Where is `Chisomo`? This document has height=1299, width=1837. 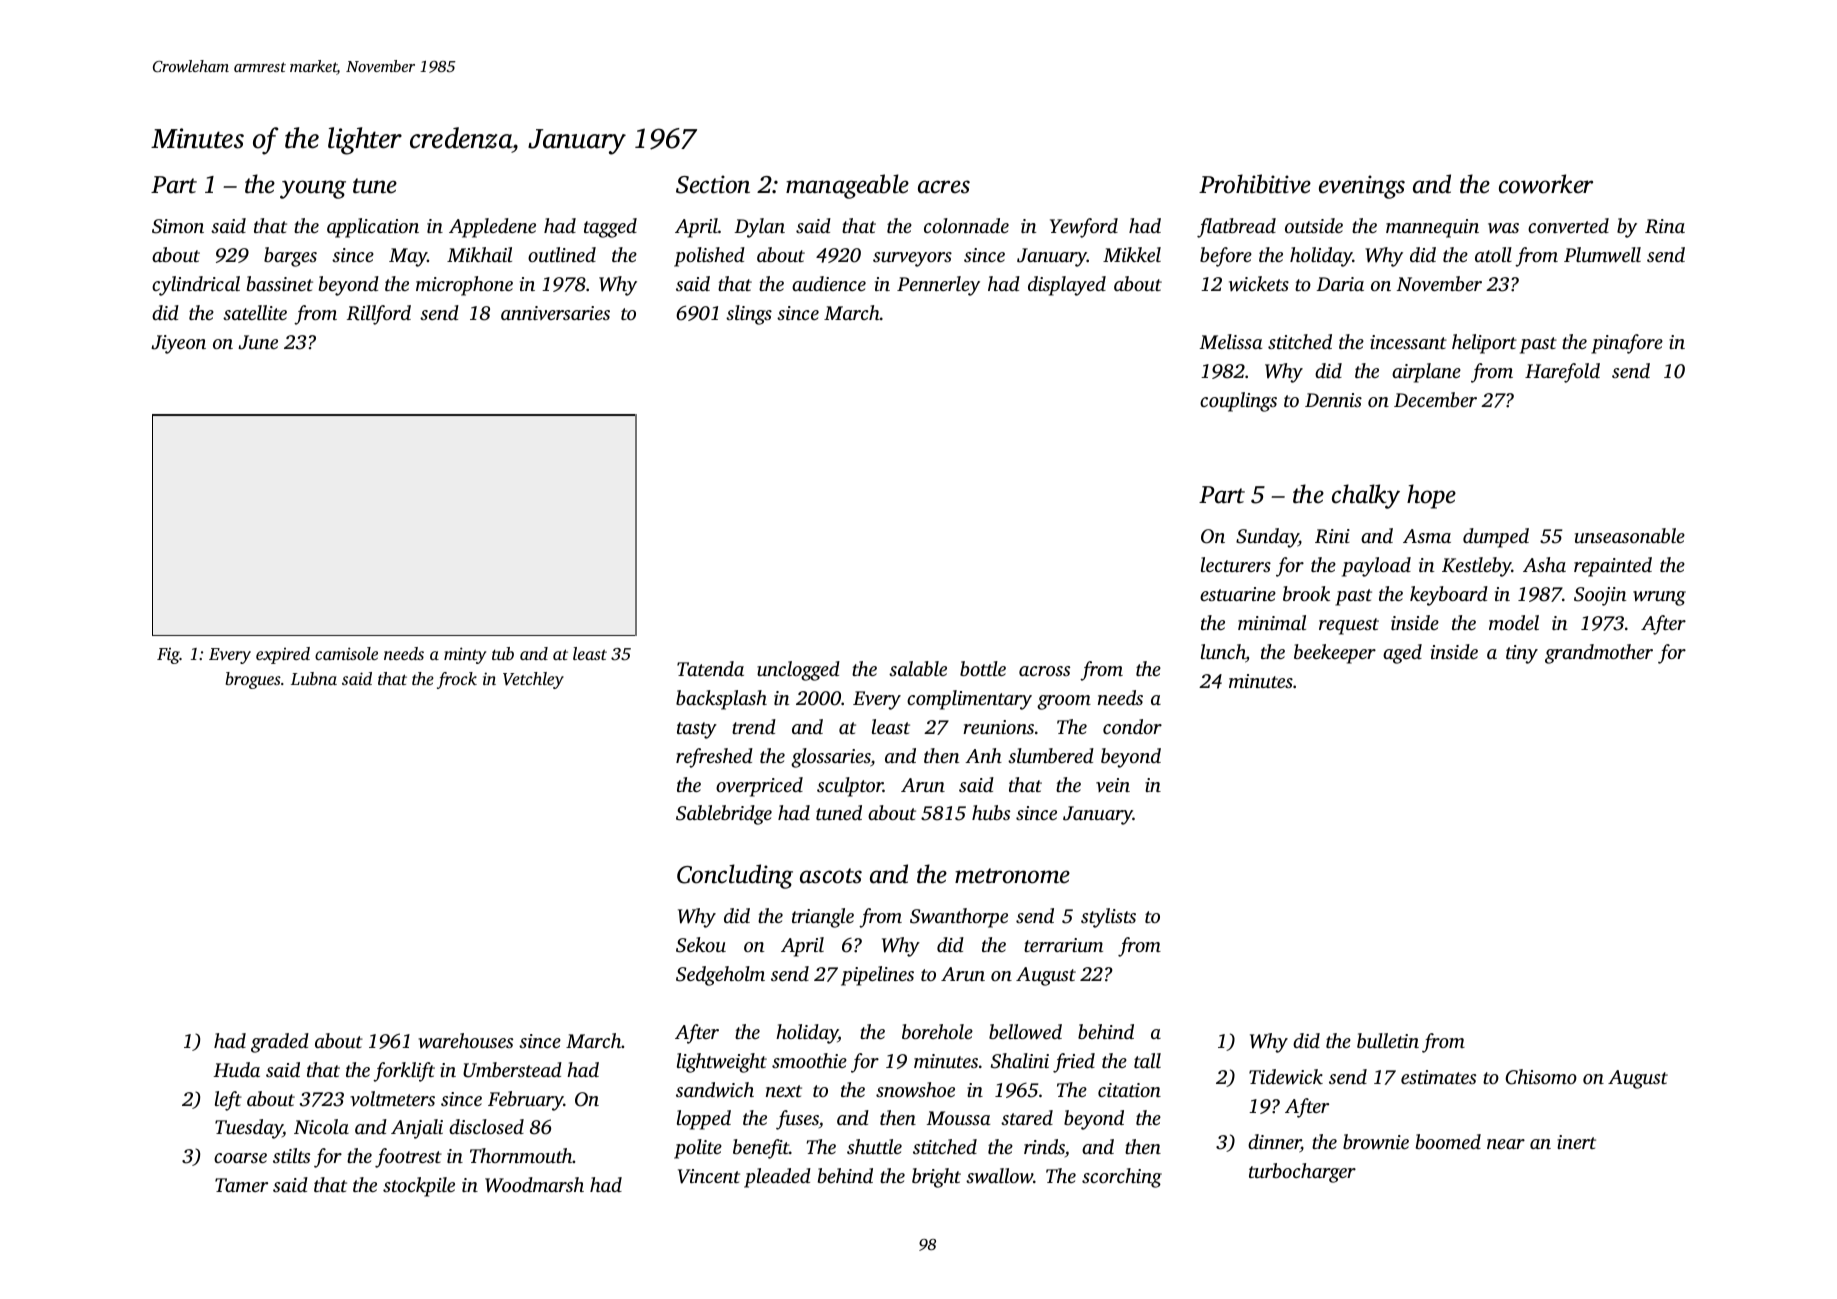
Chisomo is located at coordinates (1541, 1077).
